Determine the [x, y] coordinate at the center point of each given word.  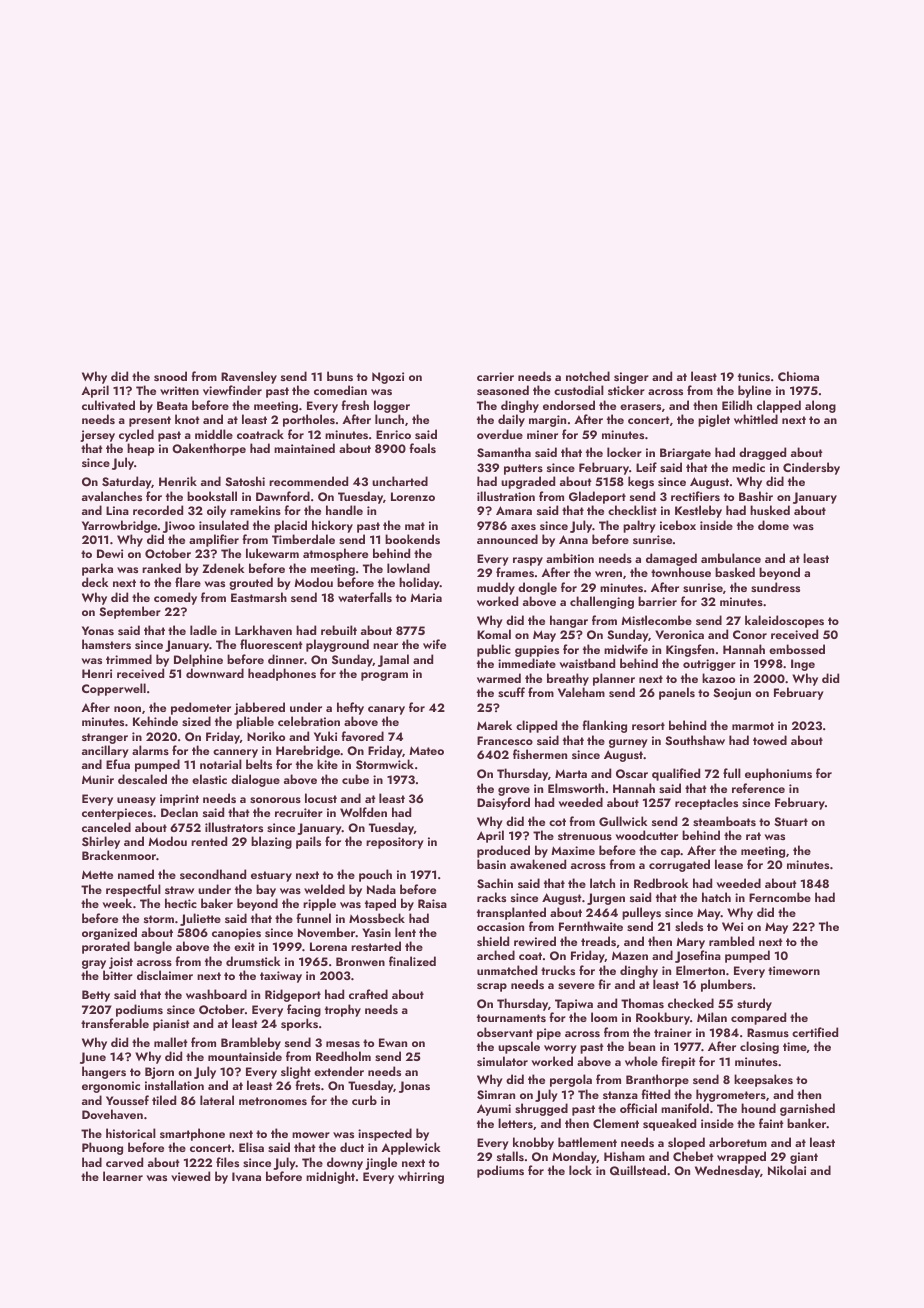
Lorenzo [413, 496]
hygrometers [731, 1095]
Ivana [246, 1176]
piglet [714, 420]
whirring [421, 1177]
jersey [97, 436]
